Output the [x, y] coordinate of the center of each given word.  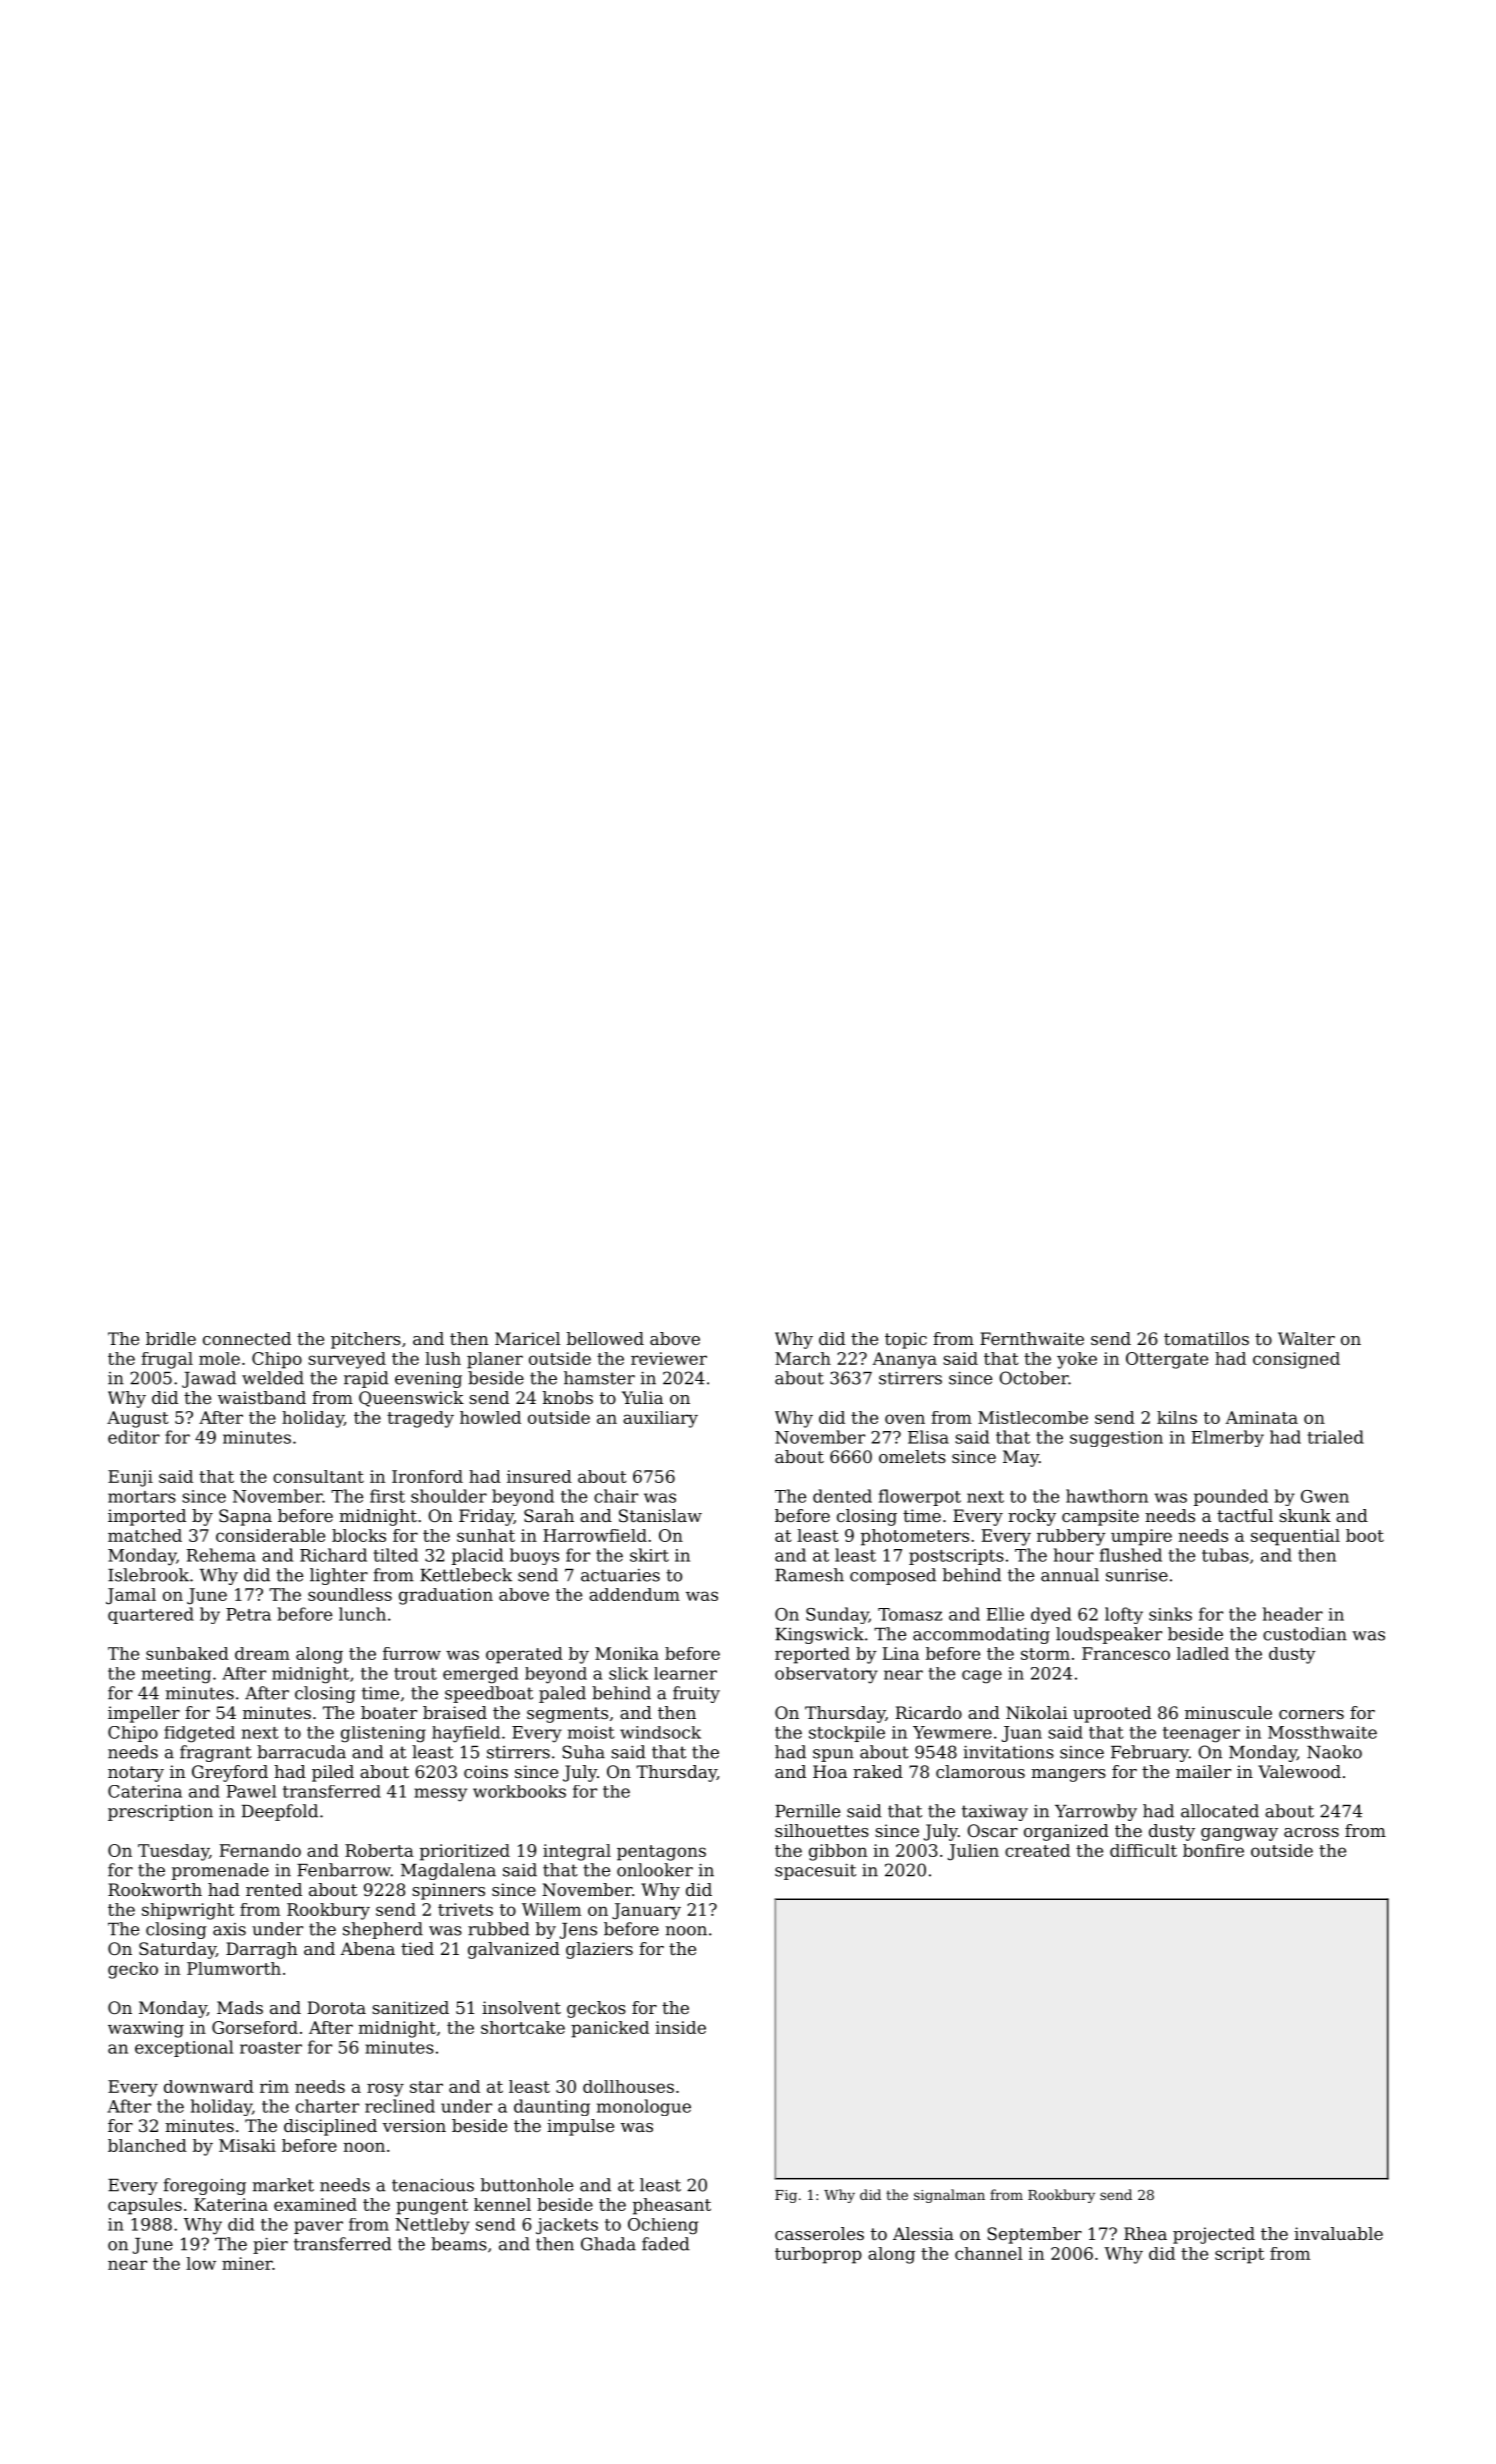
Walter [1306, 1338]
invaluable [1338, 2233]
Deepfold [280, 1812]
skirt [649, 1555]
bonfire [1213, 1850]
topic [906, 1340]
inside [680, 2027]
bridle [171, 1338]
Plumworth [234, 1968]
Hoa [830, 1771]
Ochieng [663, 2226]
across [1311, 1832]
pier [270, 2245]
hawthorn [1107, 1496]
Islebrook [148, 1575]
